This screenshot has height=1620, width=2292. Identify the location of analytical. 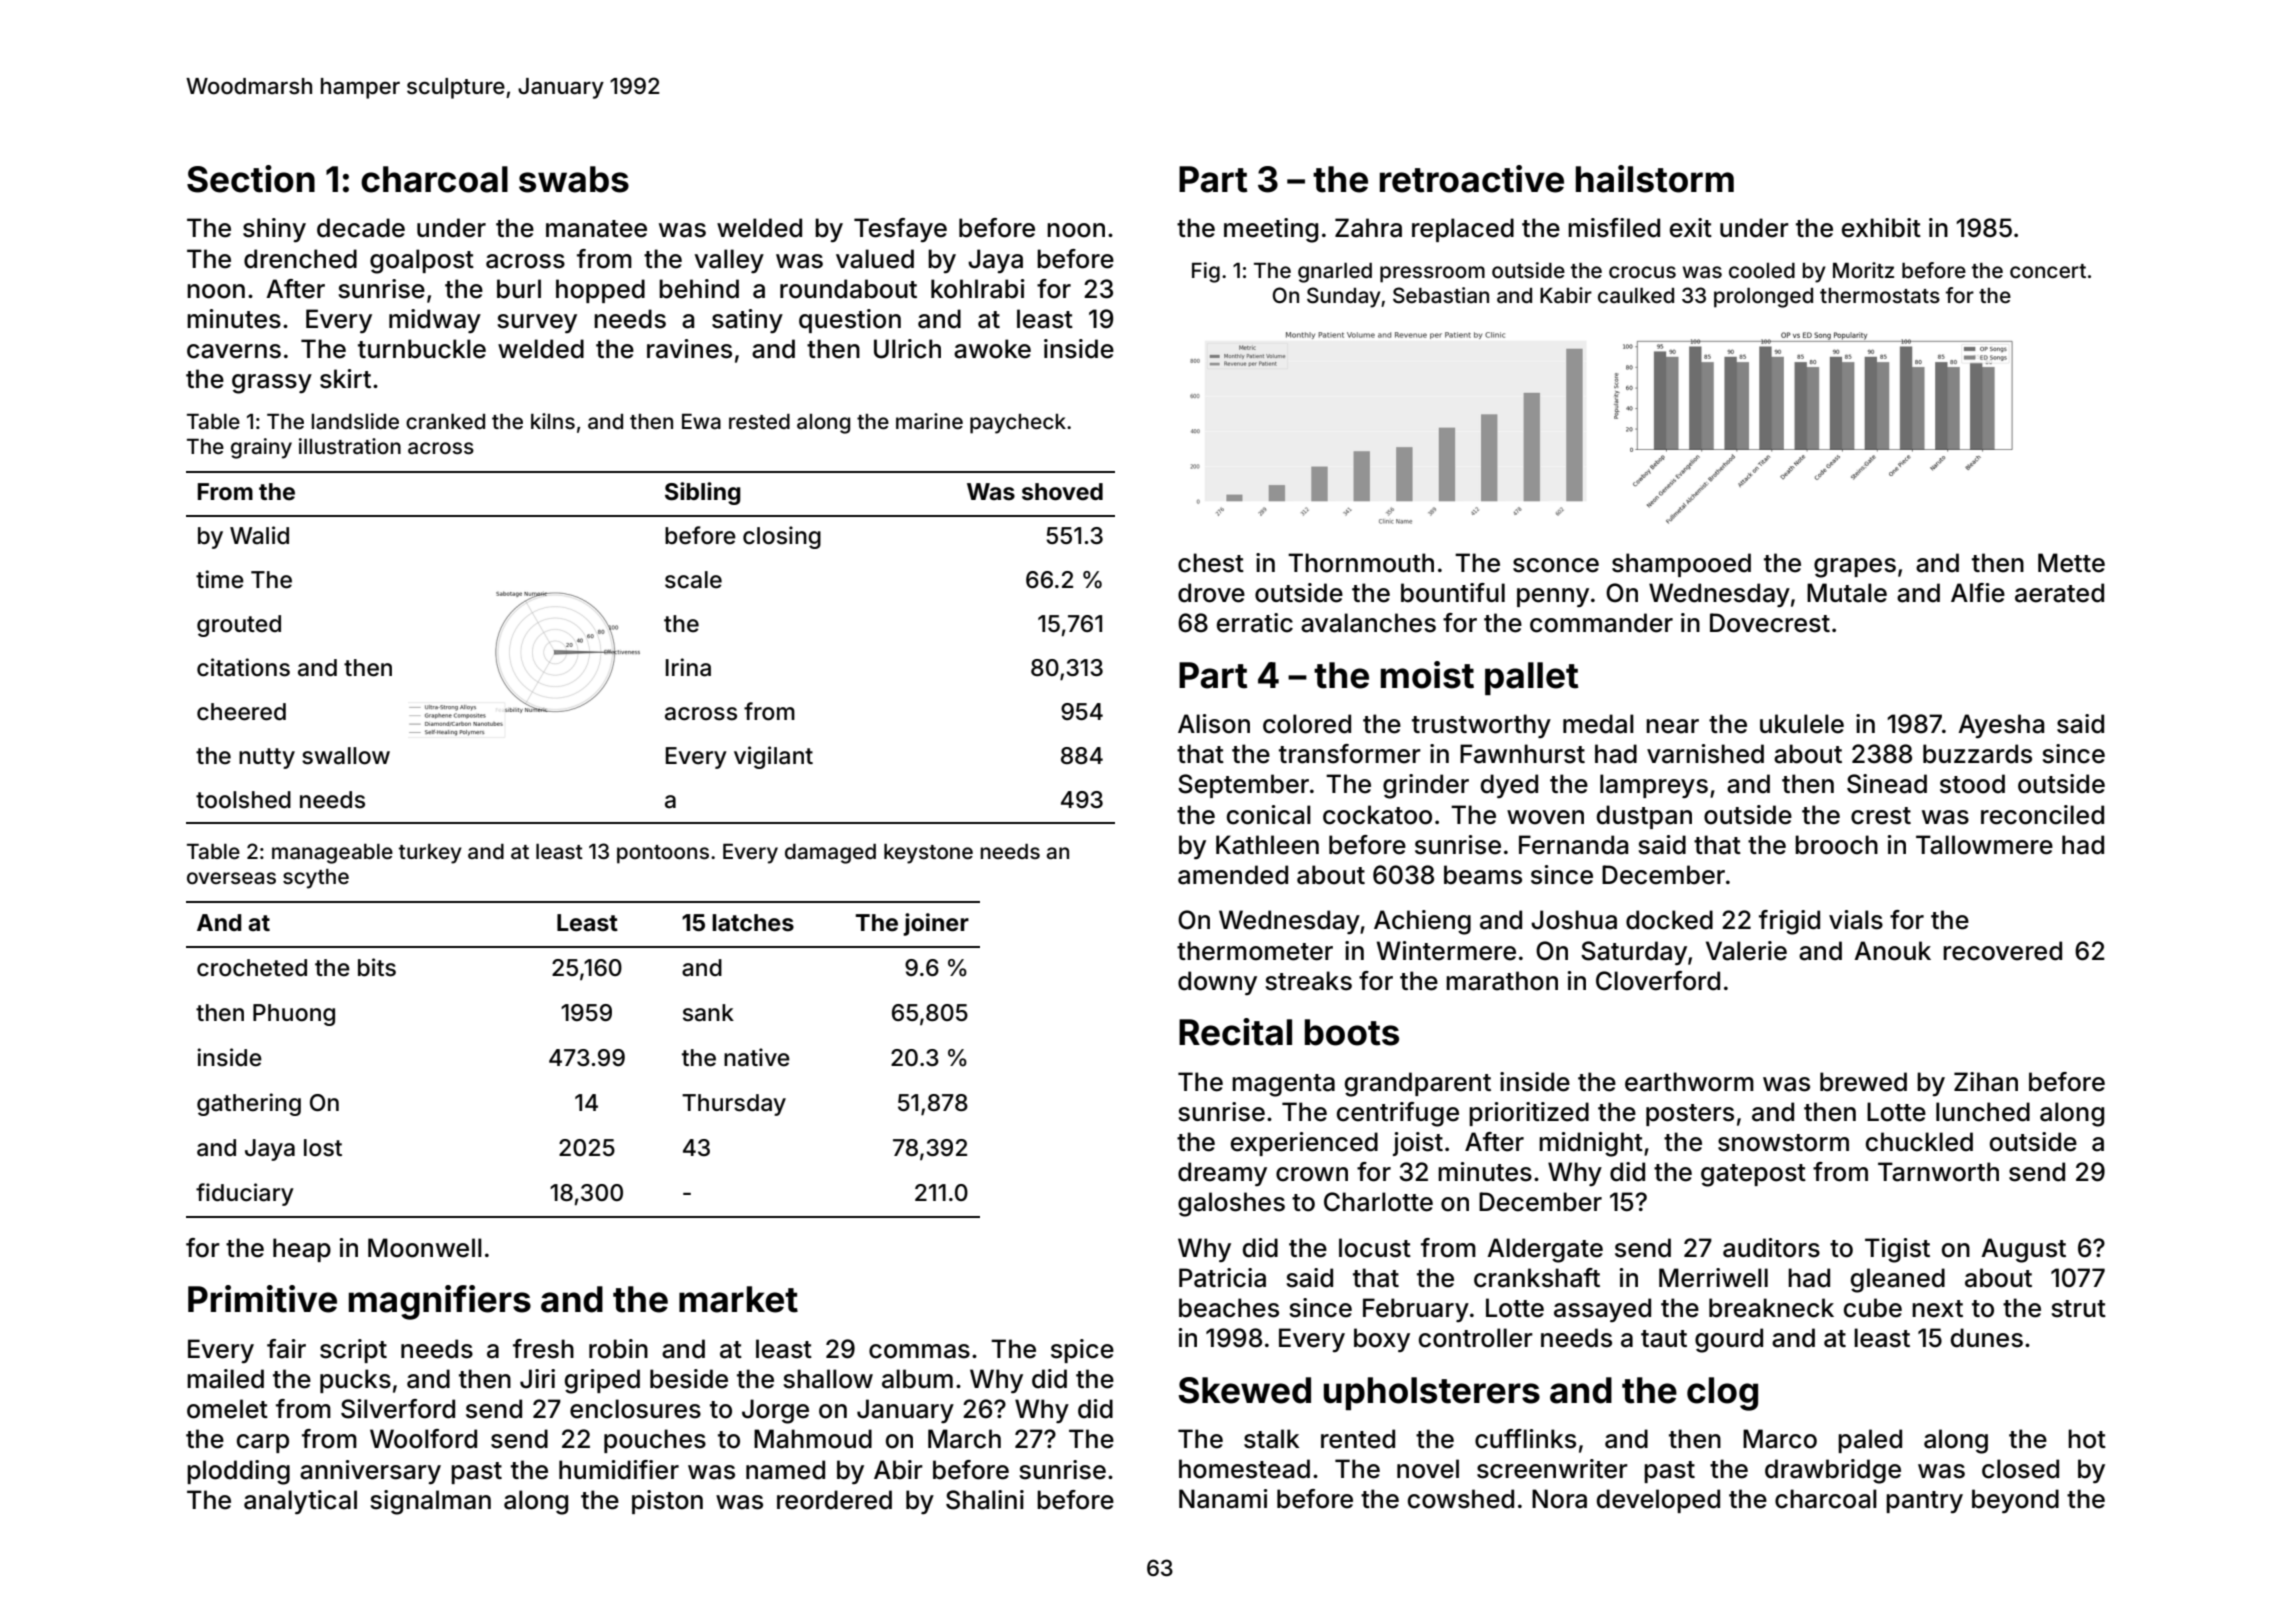
(300, 1502).
